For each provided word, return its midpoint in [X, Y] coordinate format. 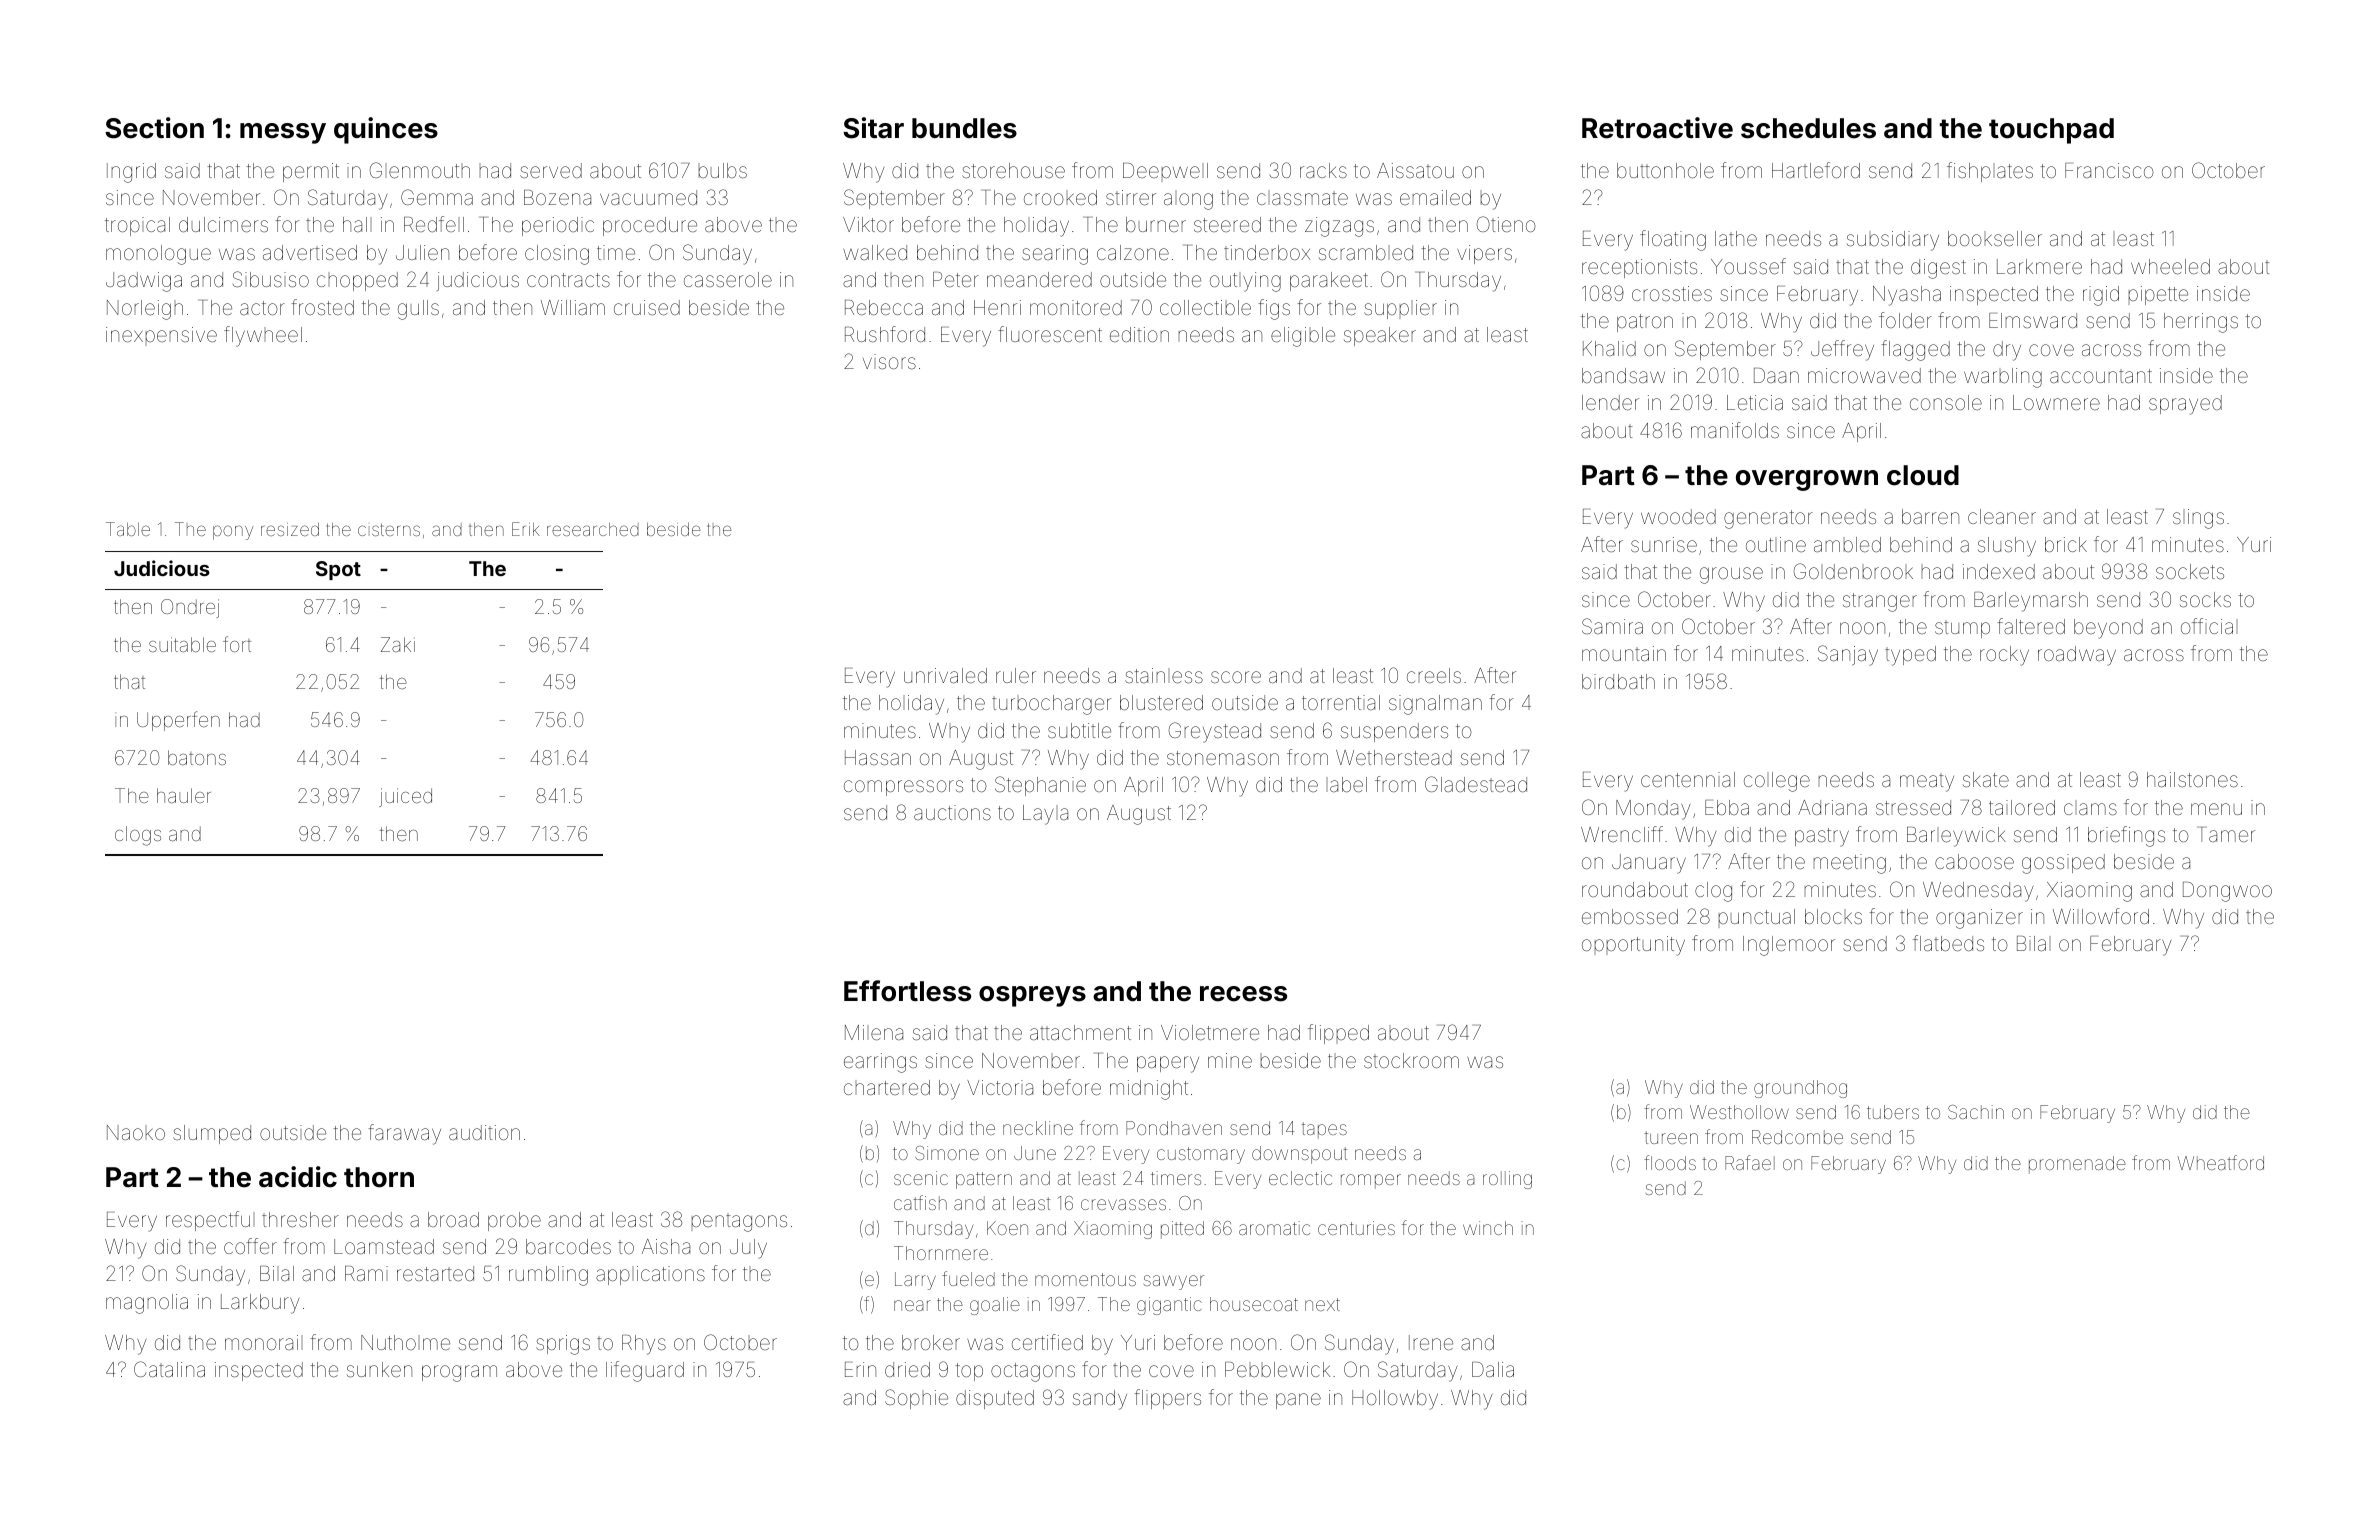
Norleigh [145, 310]
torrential [1341, 702]
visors [889, 361]
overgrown [1807, 480]
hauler [184, 795]
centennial [1688, 779]
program [459, 1373]
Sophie [916, 1399]
